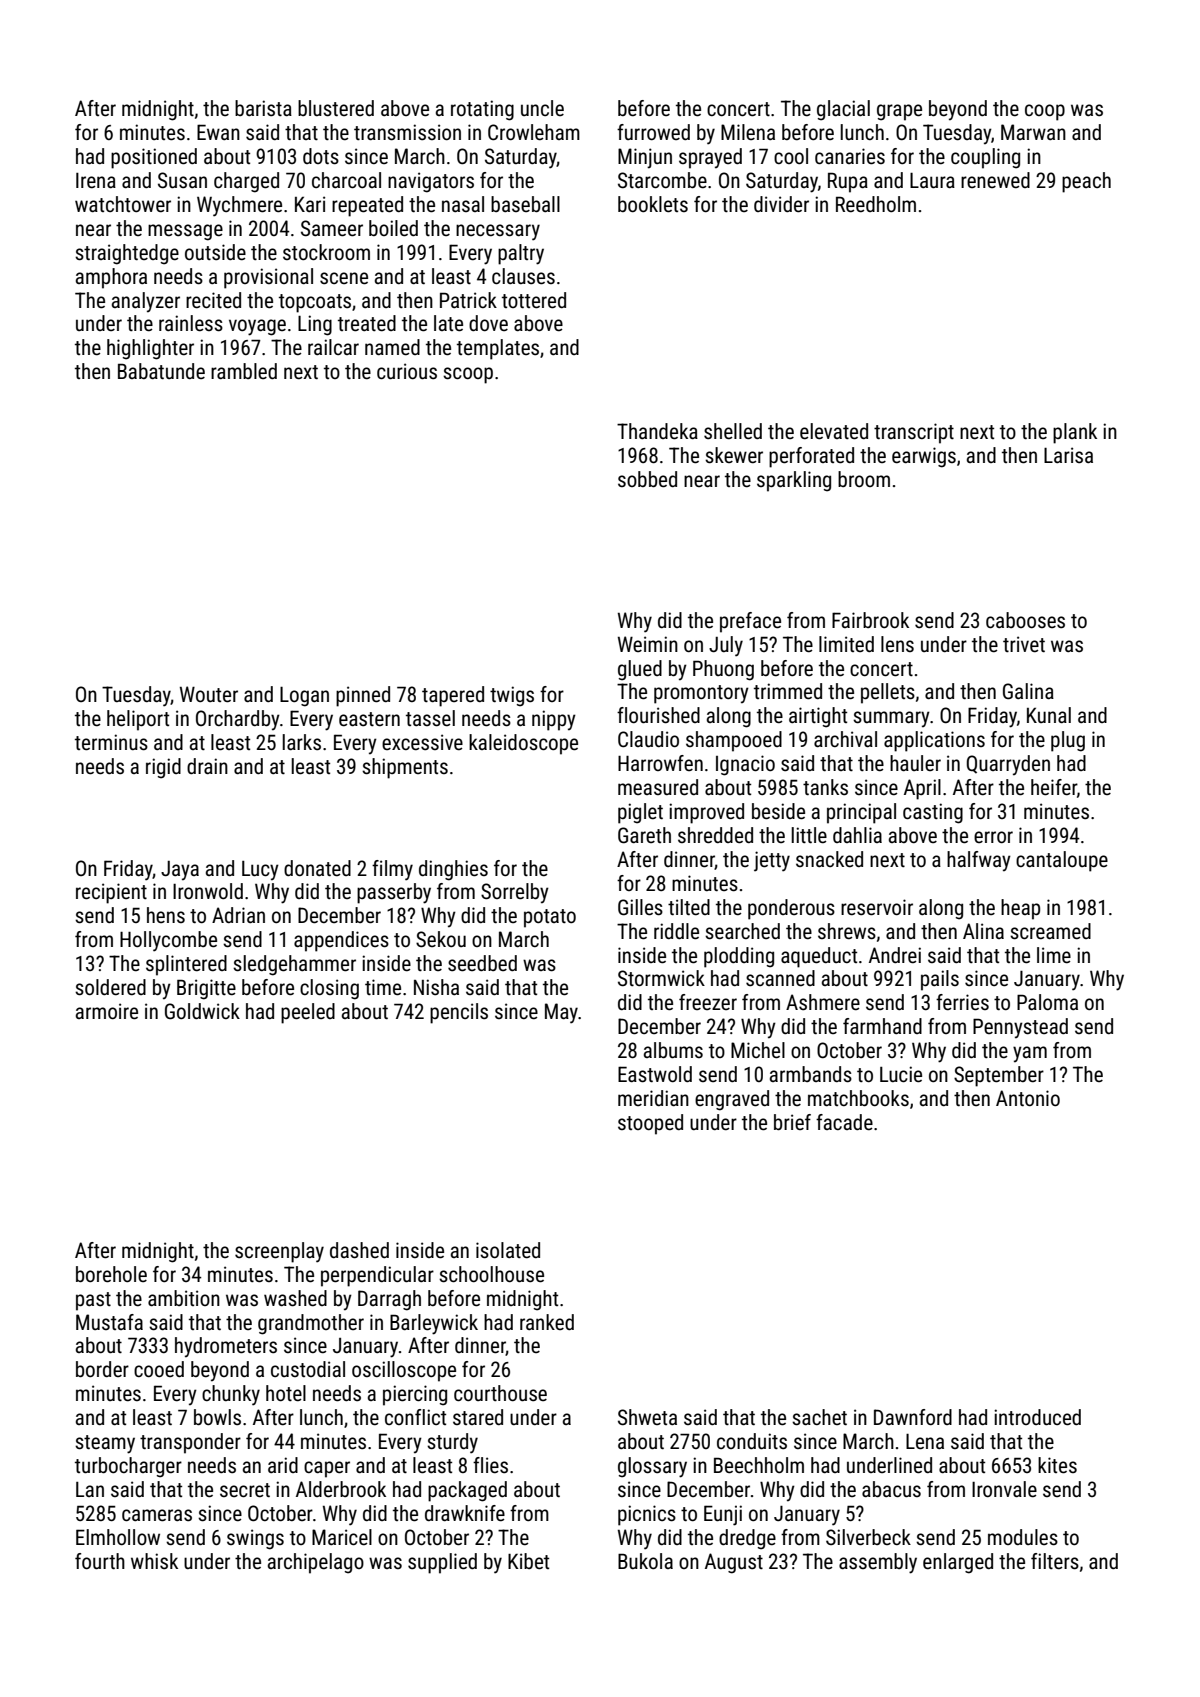  I want to click on Ewan, so click(218, 132).
